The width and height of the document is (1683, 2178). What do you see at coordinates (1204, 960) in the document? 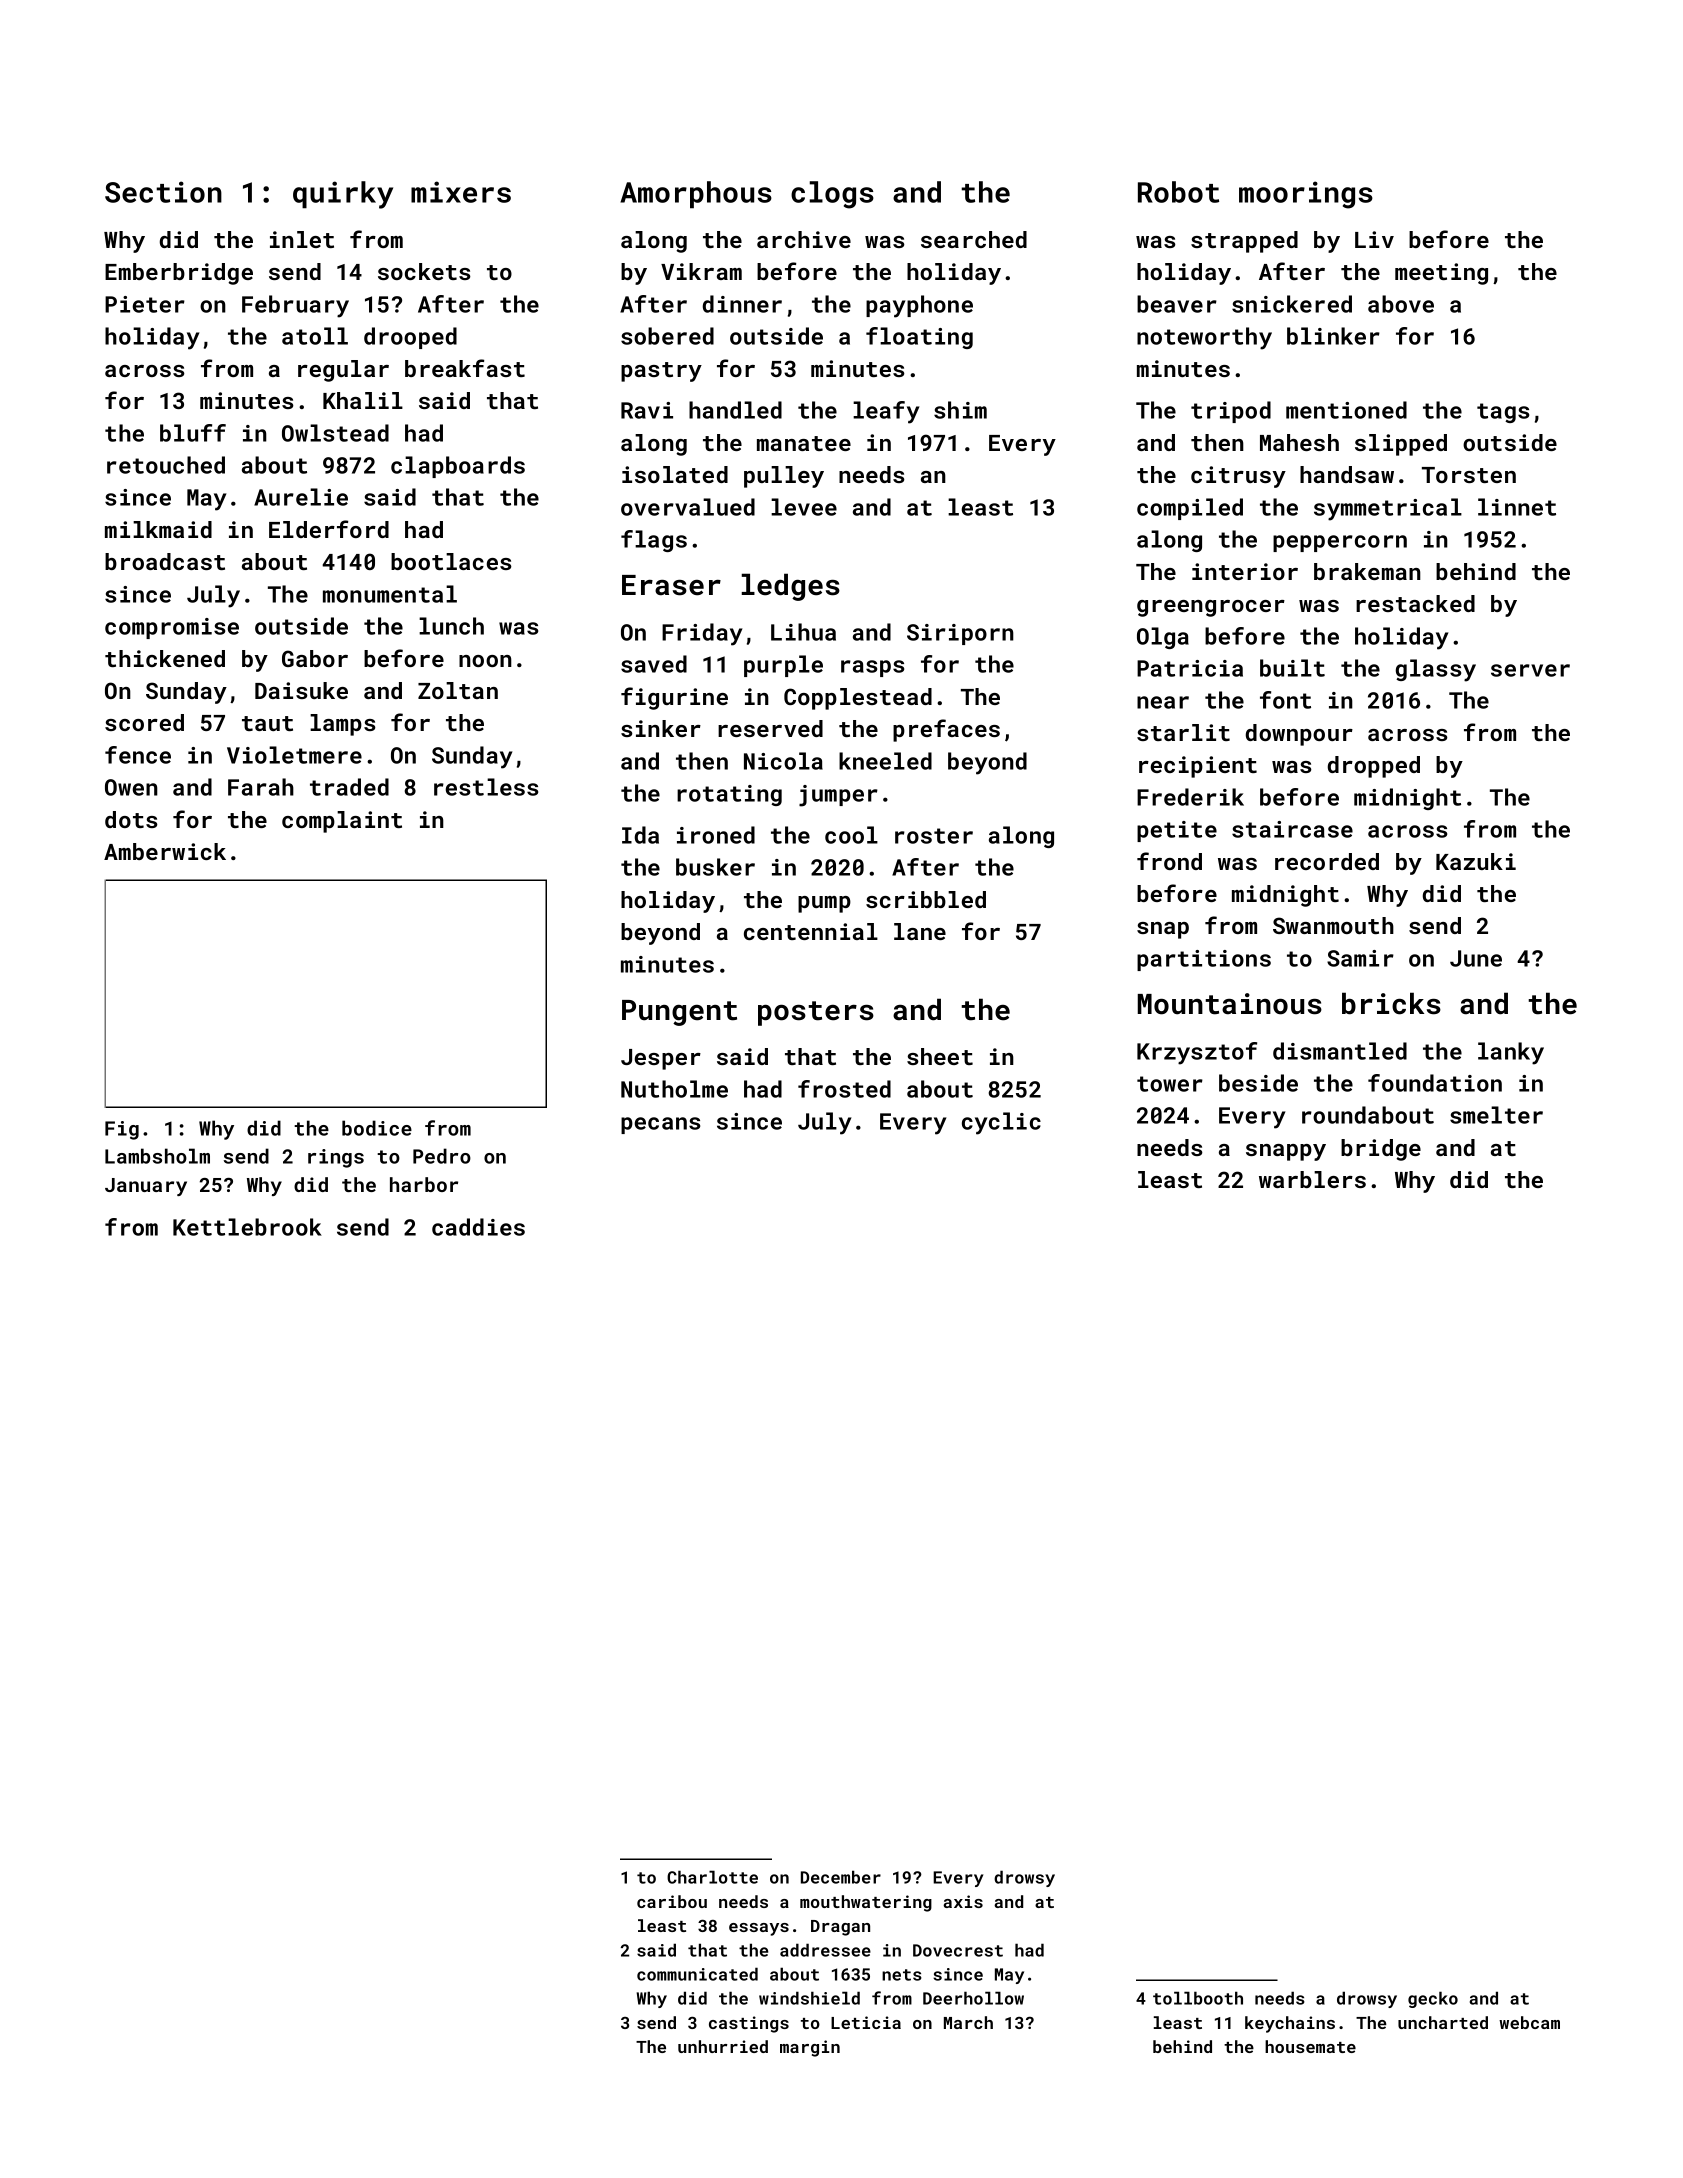
I see `partitions` at bounding box center [1204, 960].
